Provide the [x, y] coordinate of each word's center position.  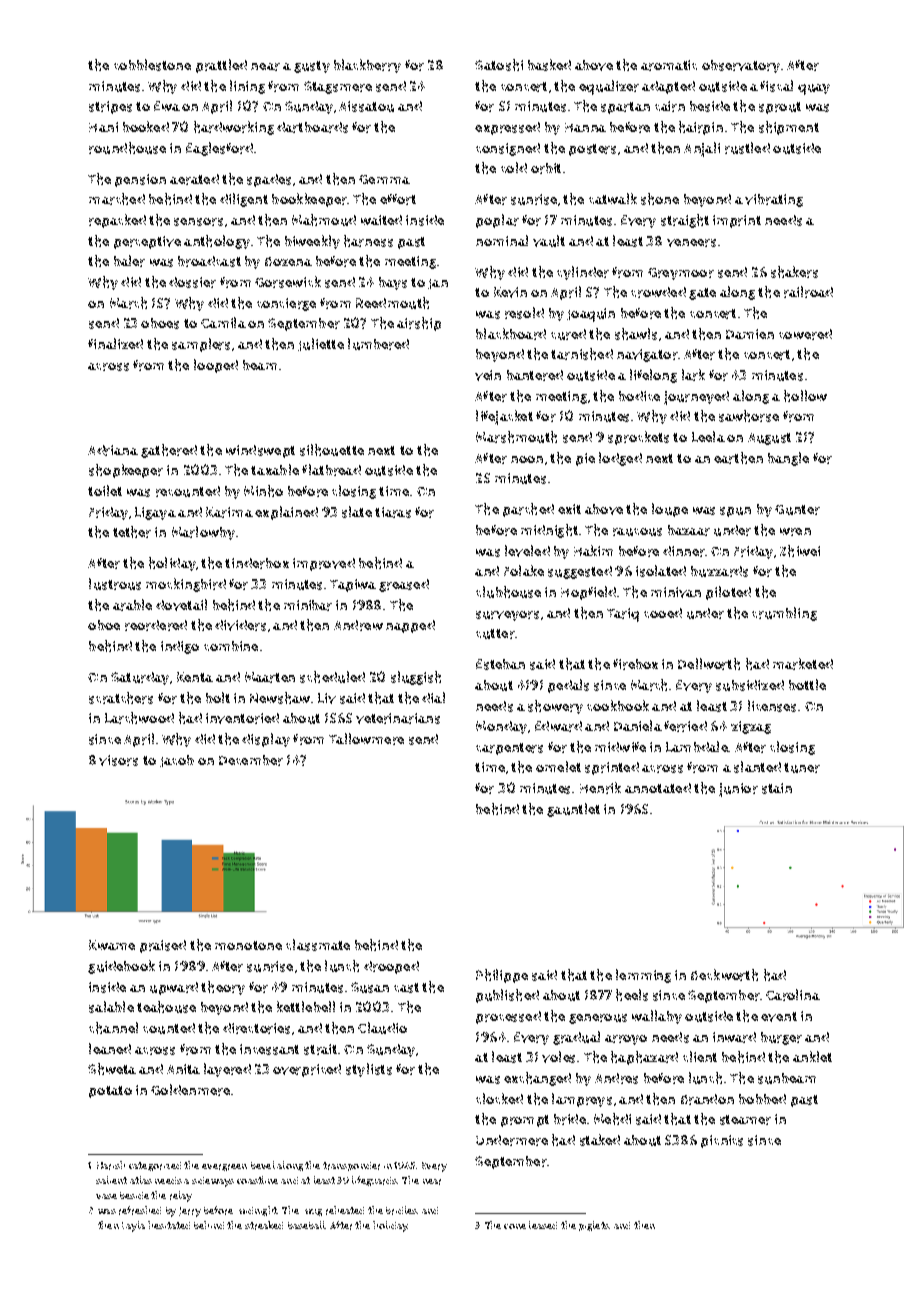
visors [118, 760]
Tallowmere [366, 739]
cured [568, 334]
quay [814, 89]
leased [543, 1225]
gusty [312, 67]
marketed [803, 664]
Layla [133, 1226]
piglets [594, 1226]
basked [549, 65]
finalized [115, 343]
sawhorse [749, 416]
